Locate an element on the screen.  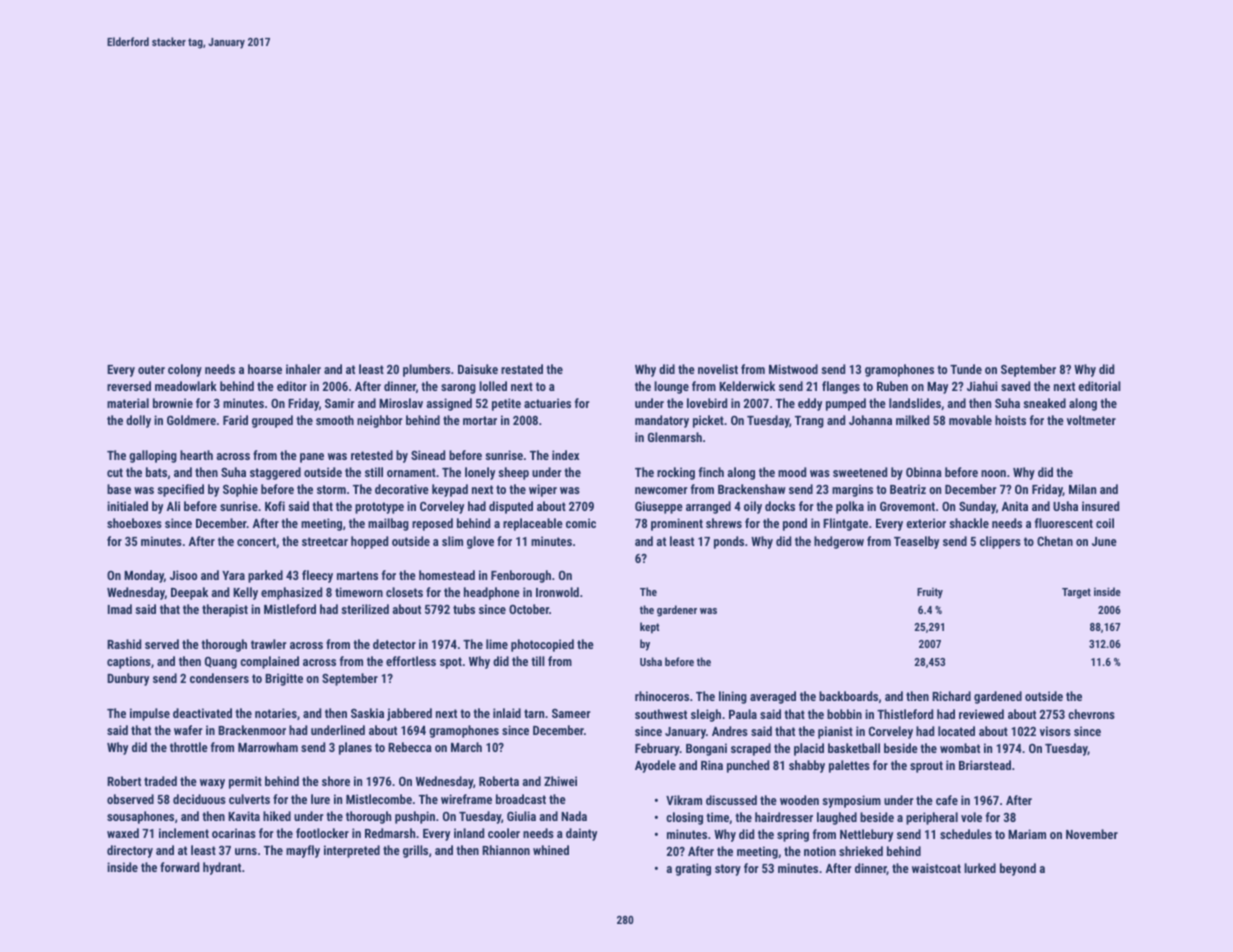
mayfly is located at coordinates (303, 851).
